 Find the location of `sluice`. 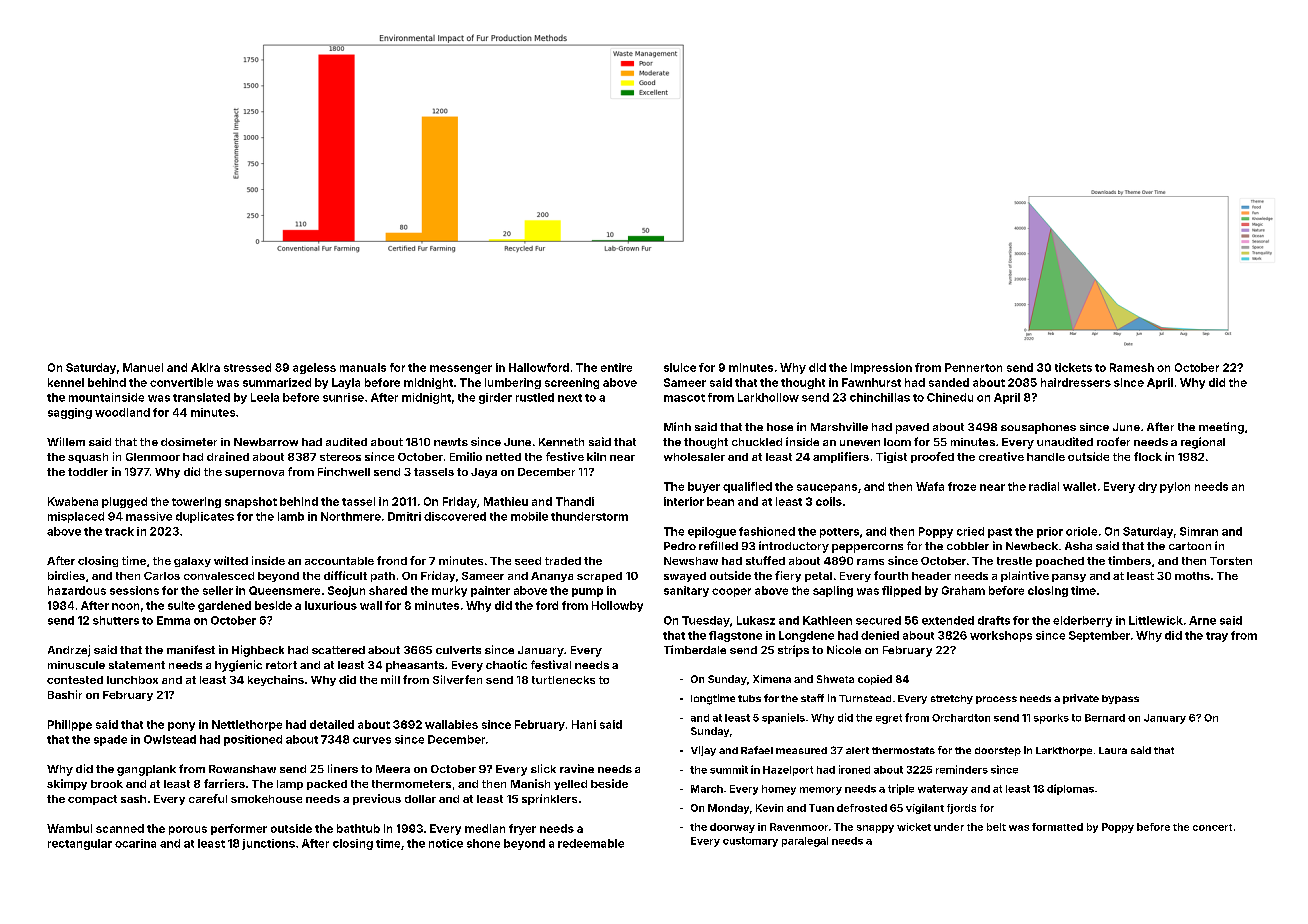

sluice is located at coordinates (680, 367).
